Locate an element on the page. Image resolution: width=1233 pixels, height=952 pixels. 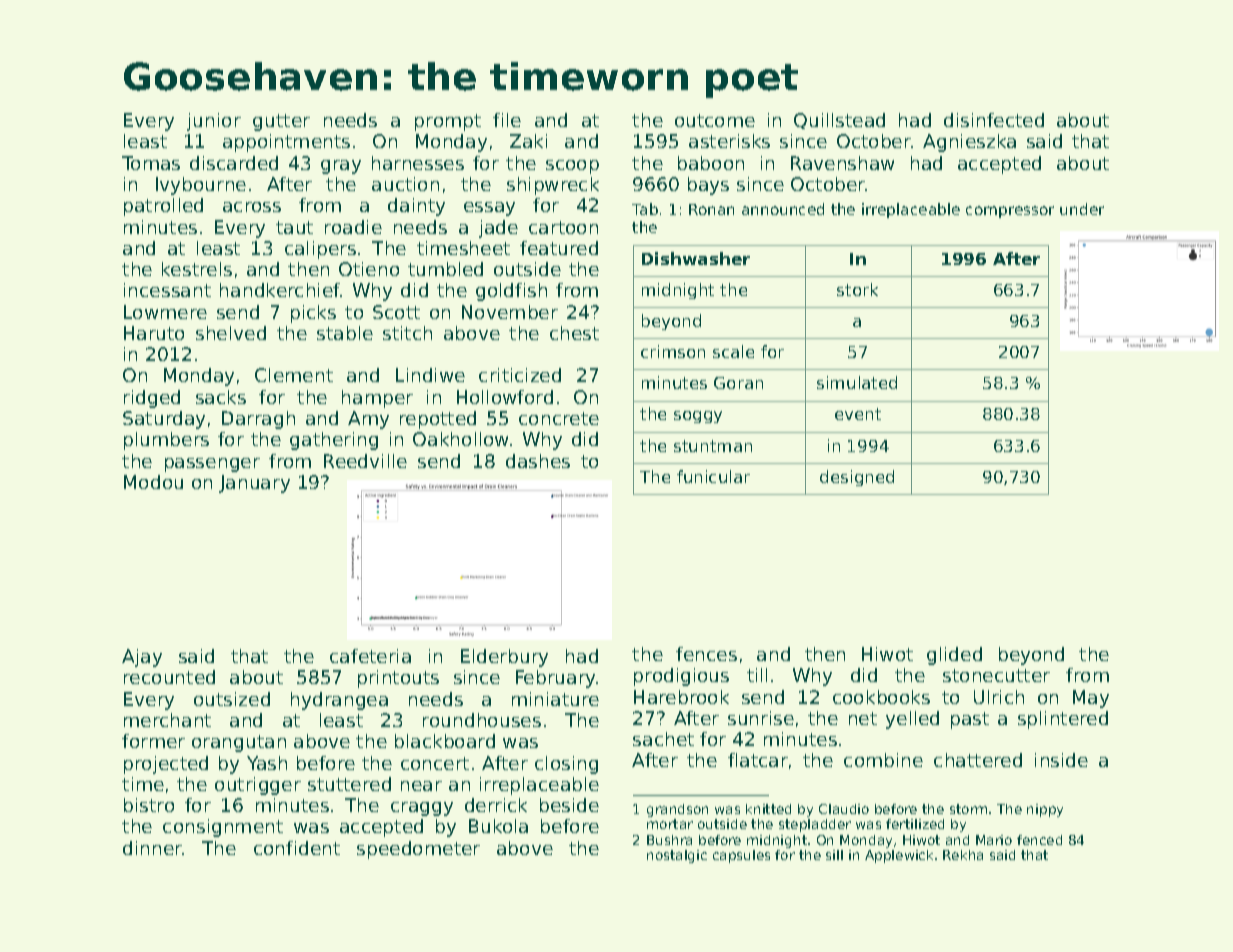
gutter is located at coordinates (281, 122).
